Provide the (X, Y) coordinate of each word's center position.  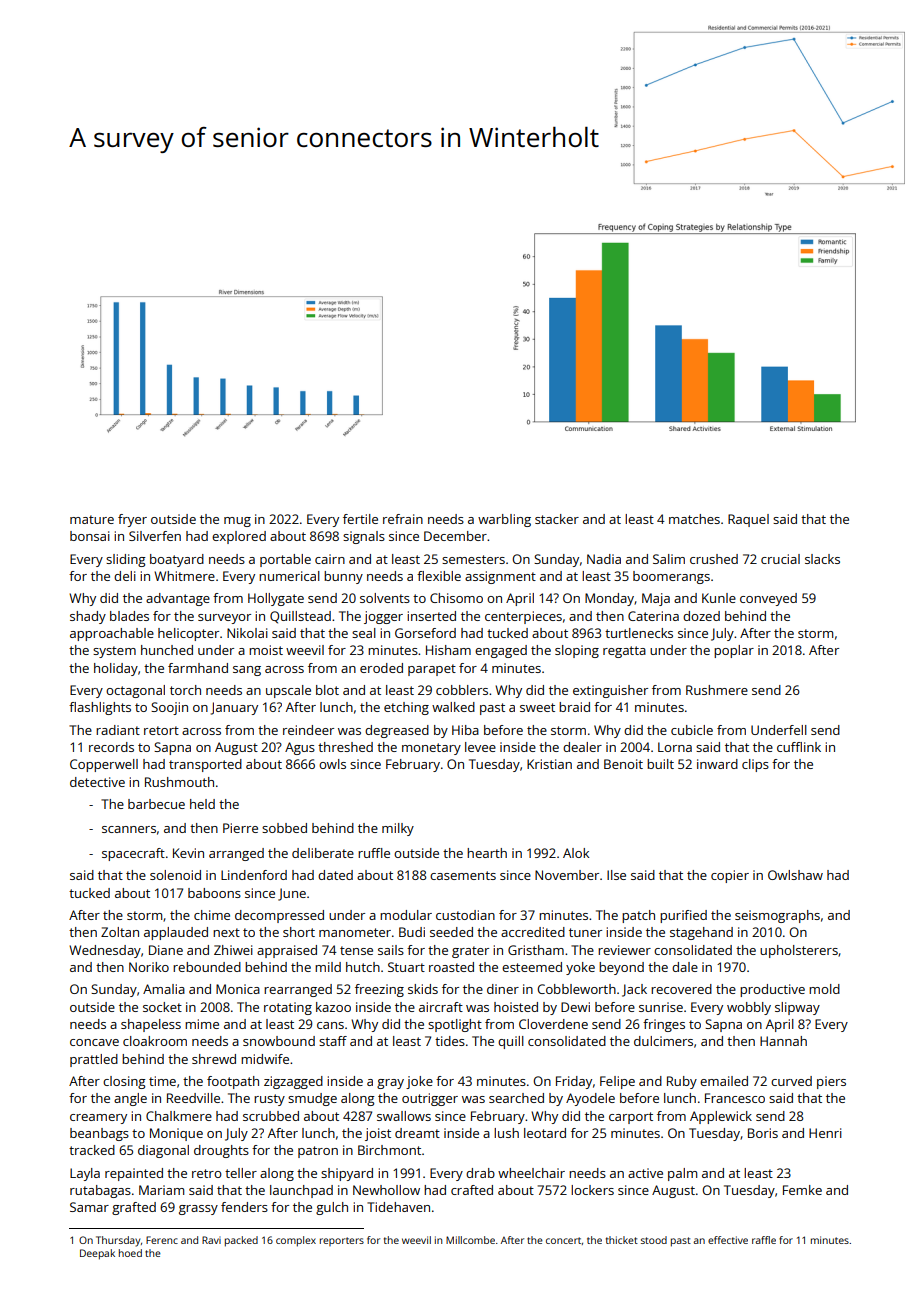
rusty (269, 1100)
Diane (166, 950)
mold (824, 989)
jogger (383, 617)
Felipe (617, 1082)
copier (730, 876)
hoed (130, 1253)
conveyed (768, 599)
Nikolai (247, 633)
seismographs (777, 916)
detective (97, 782)
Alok (576, 853)
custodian (465, 915)
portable (285, 560)
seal (364, 633)
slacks (822, 559)
